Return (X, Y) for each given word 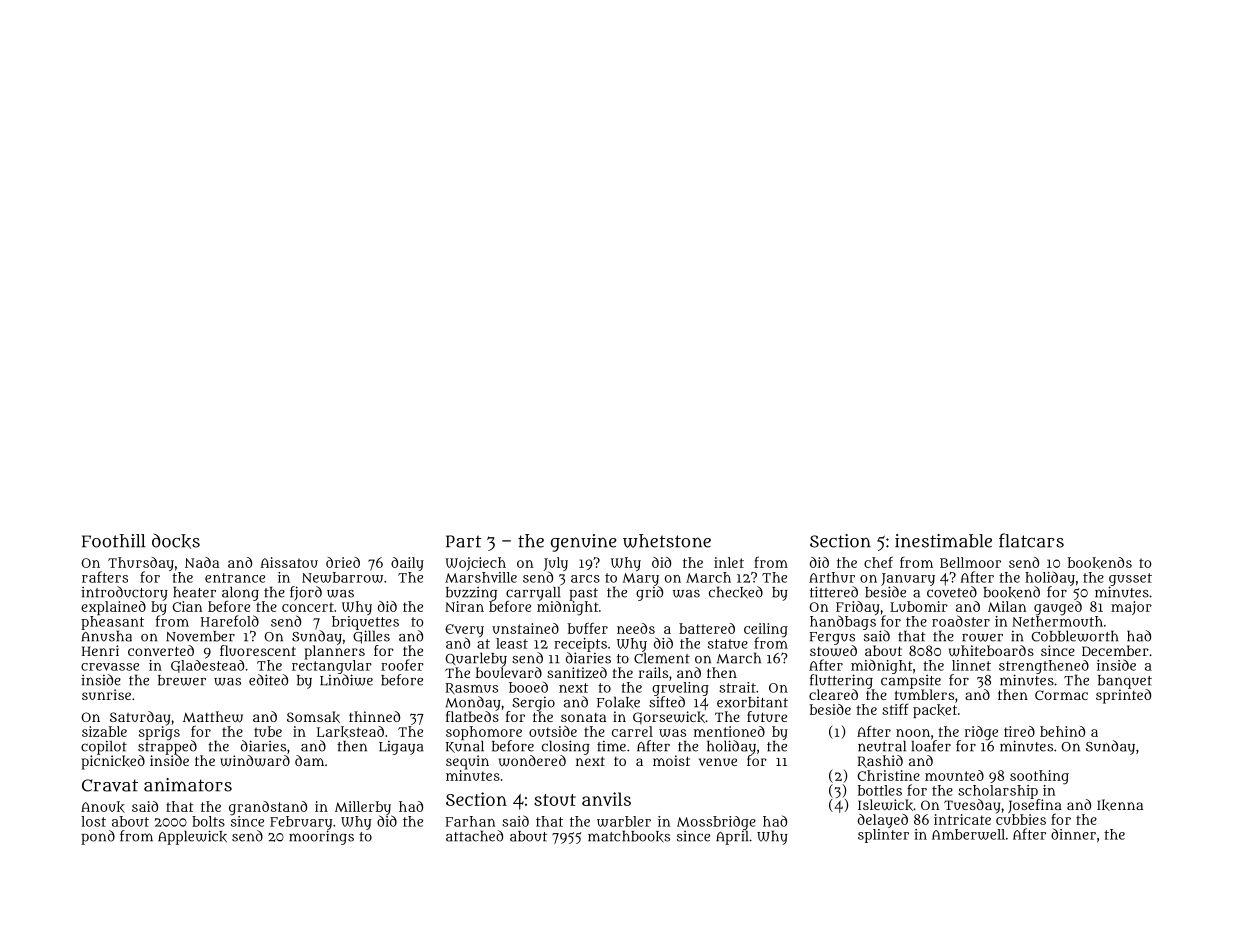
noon (913, 733)
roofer (402, 665)
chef (878, 562)
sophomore (484, 733)
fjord (306, 593)
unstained (525, 628)
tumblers (924, 694)
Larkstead (350, 732)
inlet (729, 562)
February (301, 823)
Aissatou (289, 562)
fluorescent (258, 650)
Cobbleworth (1075, 636)
